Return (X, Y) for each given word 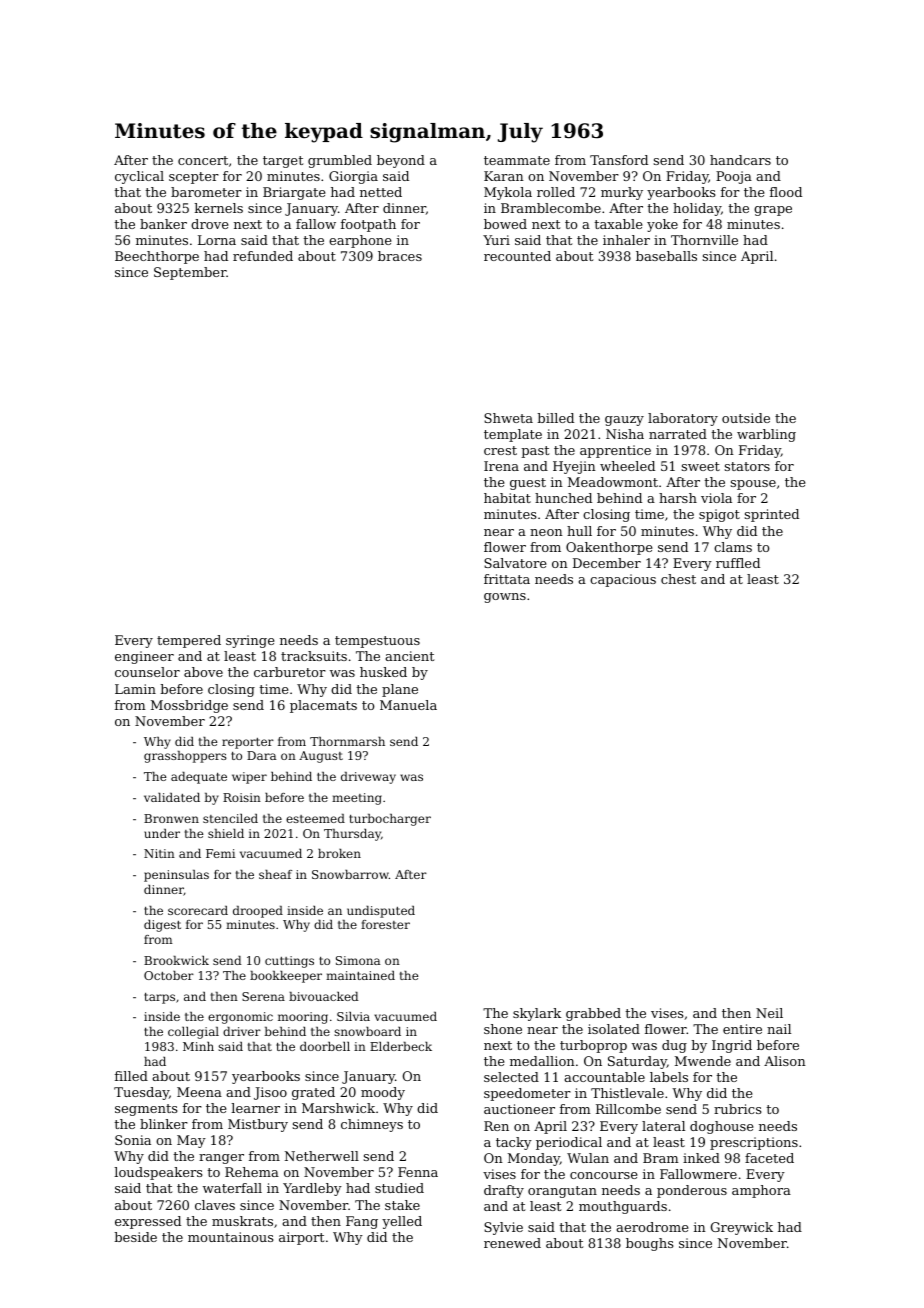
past (535, 452)
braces (400, 256)
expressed (148, 1222)
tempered (189, 641)
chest (678, 579)
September (190, 273)
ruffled (738, 563)
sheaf (275, 874)
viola (716, 498)
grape (773, 211)
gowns (505, 598)
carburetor (290, 672)
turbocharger (390, 820)
